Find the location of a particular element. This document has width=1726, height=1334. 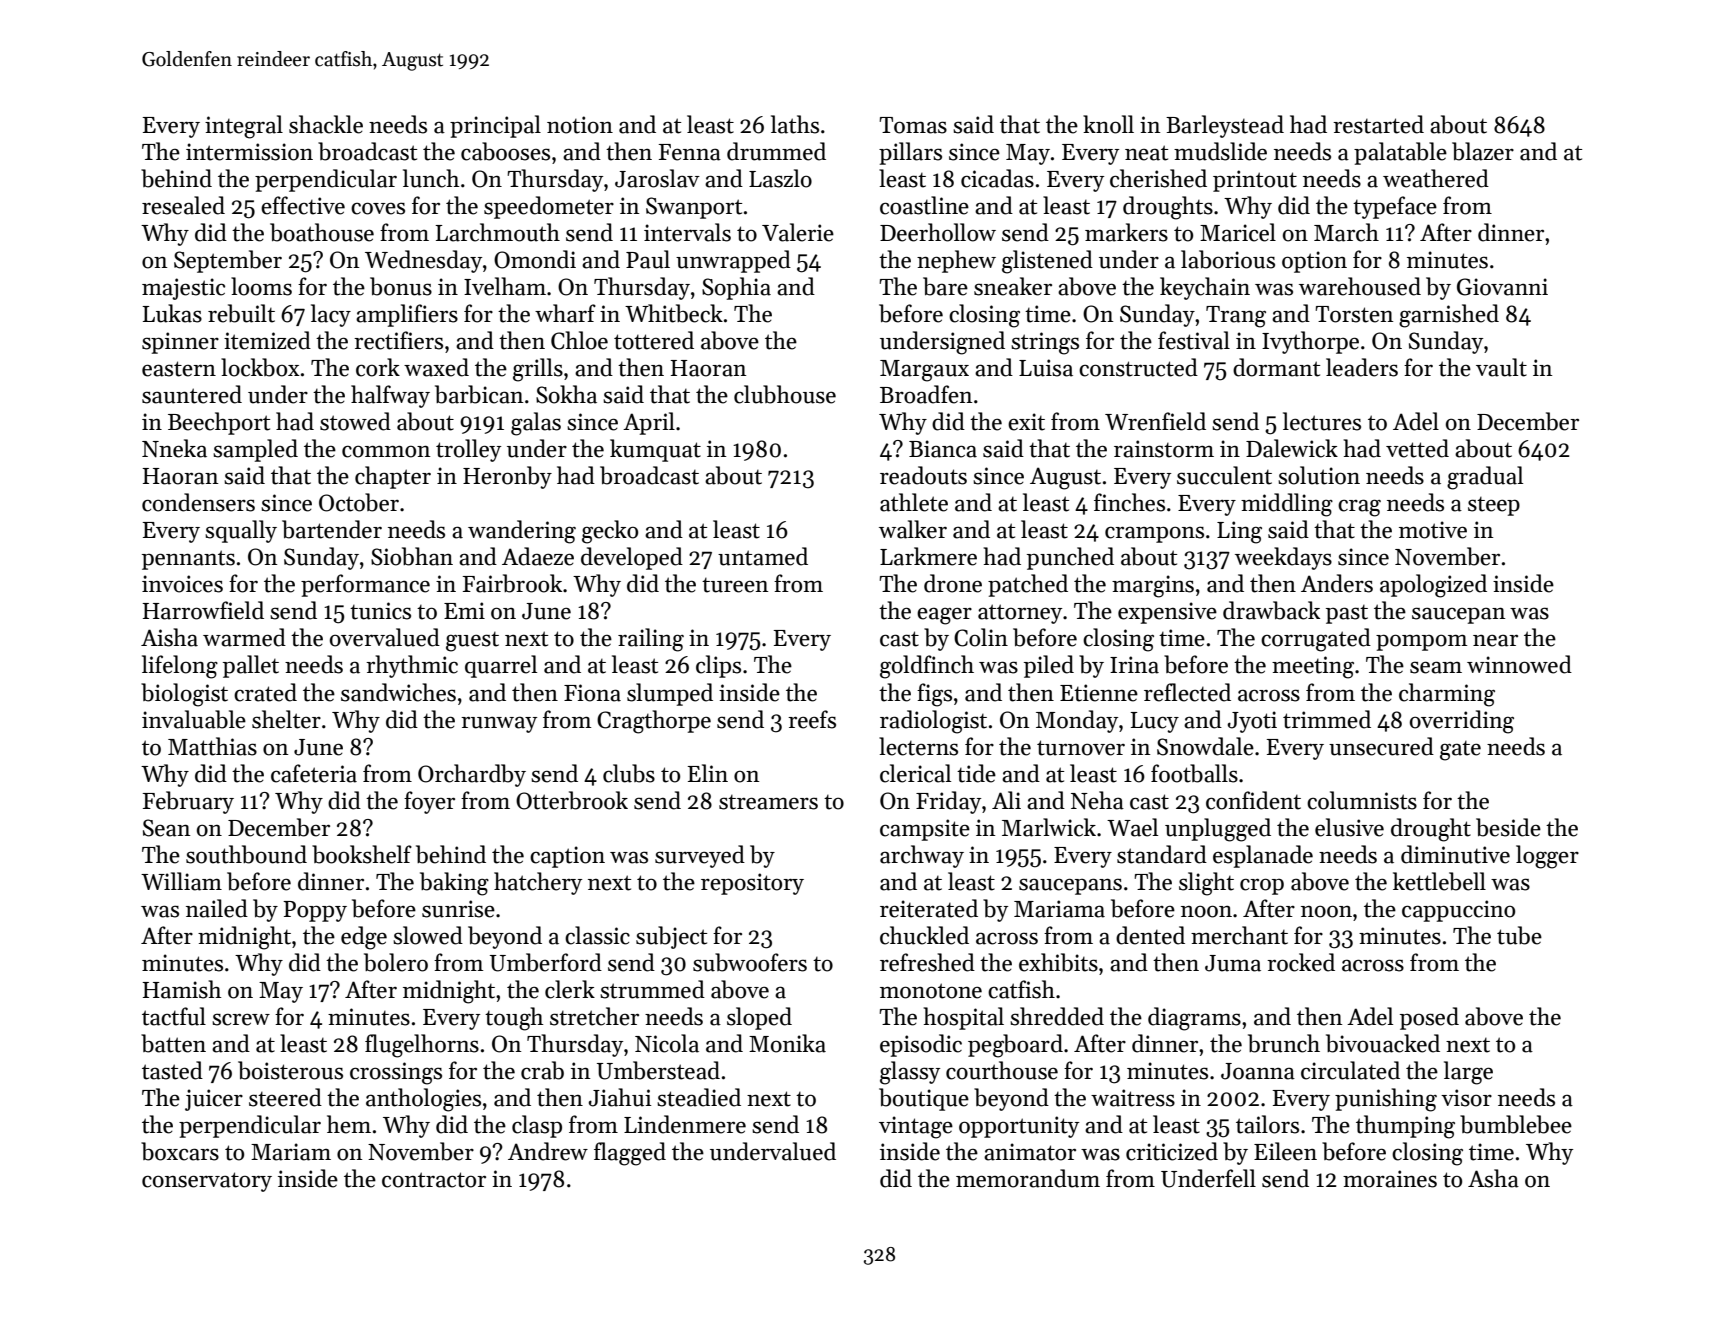

palatable is located at coordinates (1400, 153).
